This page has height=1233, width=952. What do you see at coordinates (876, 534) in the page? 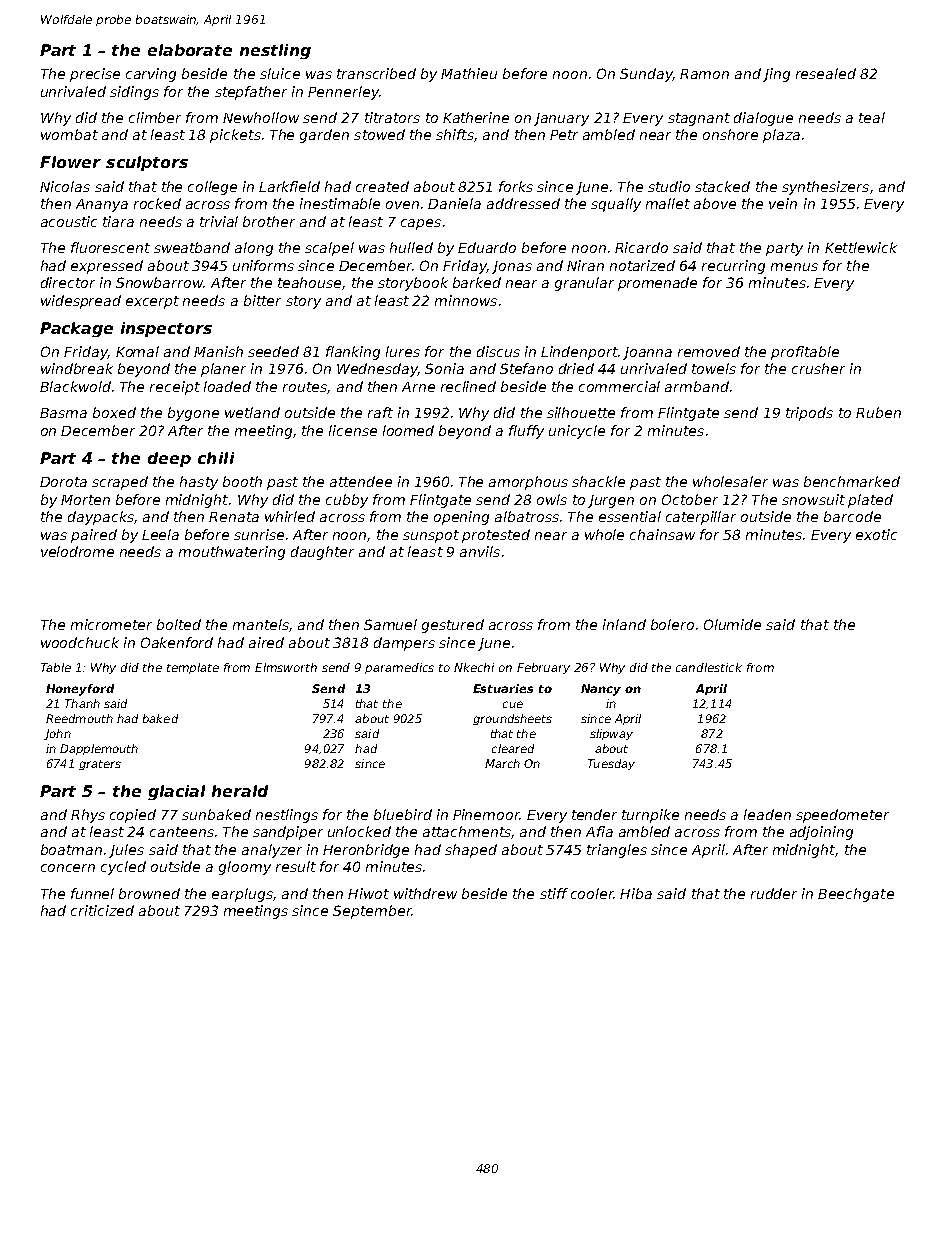
I see `exotic` at bounding box center [876, 534].
